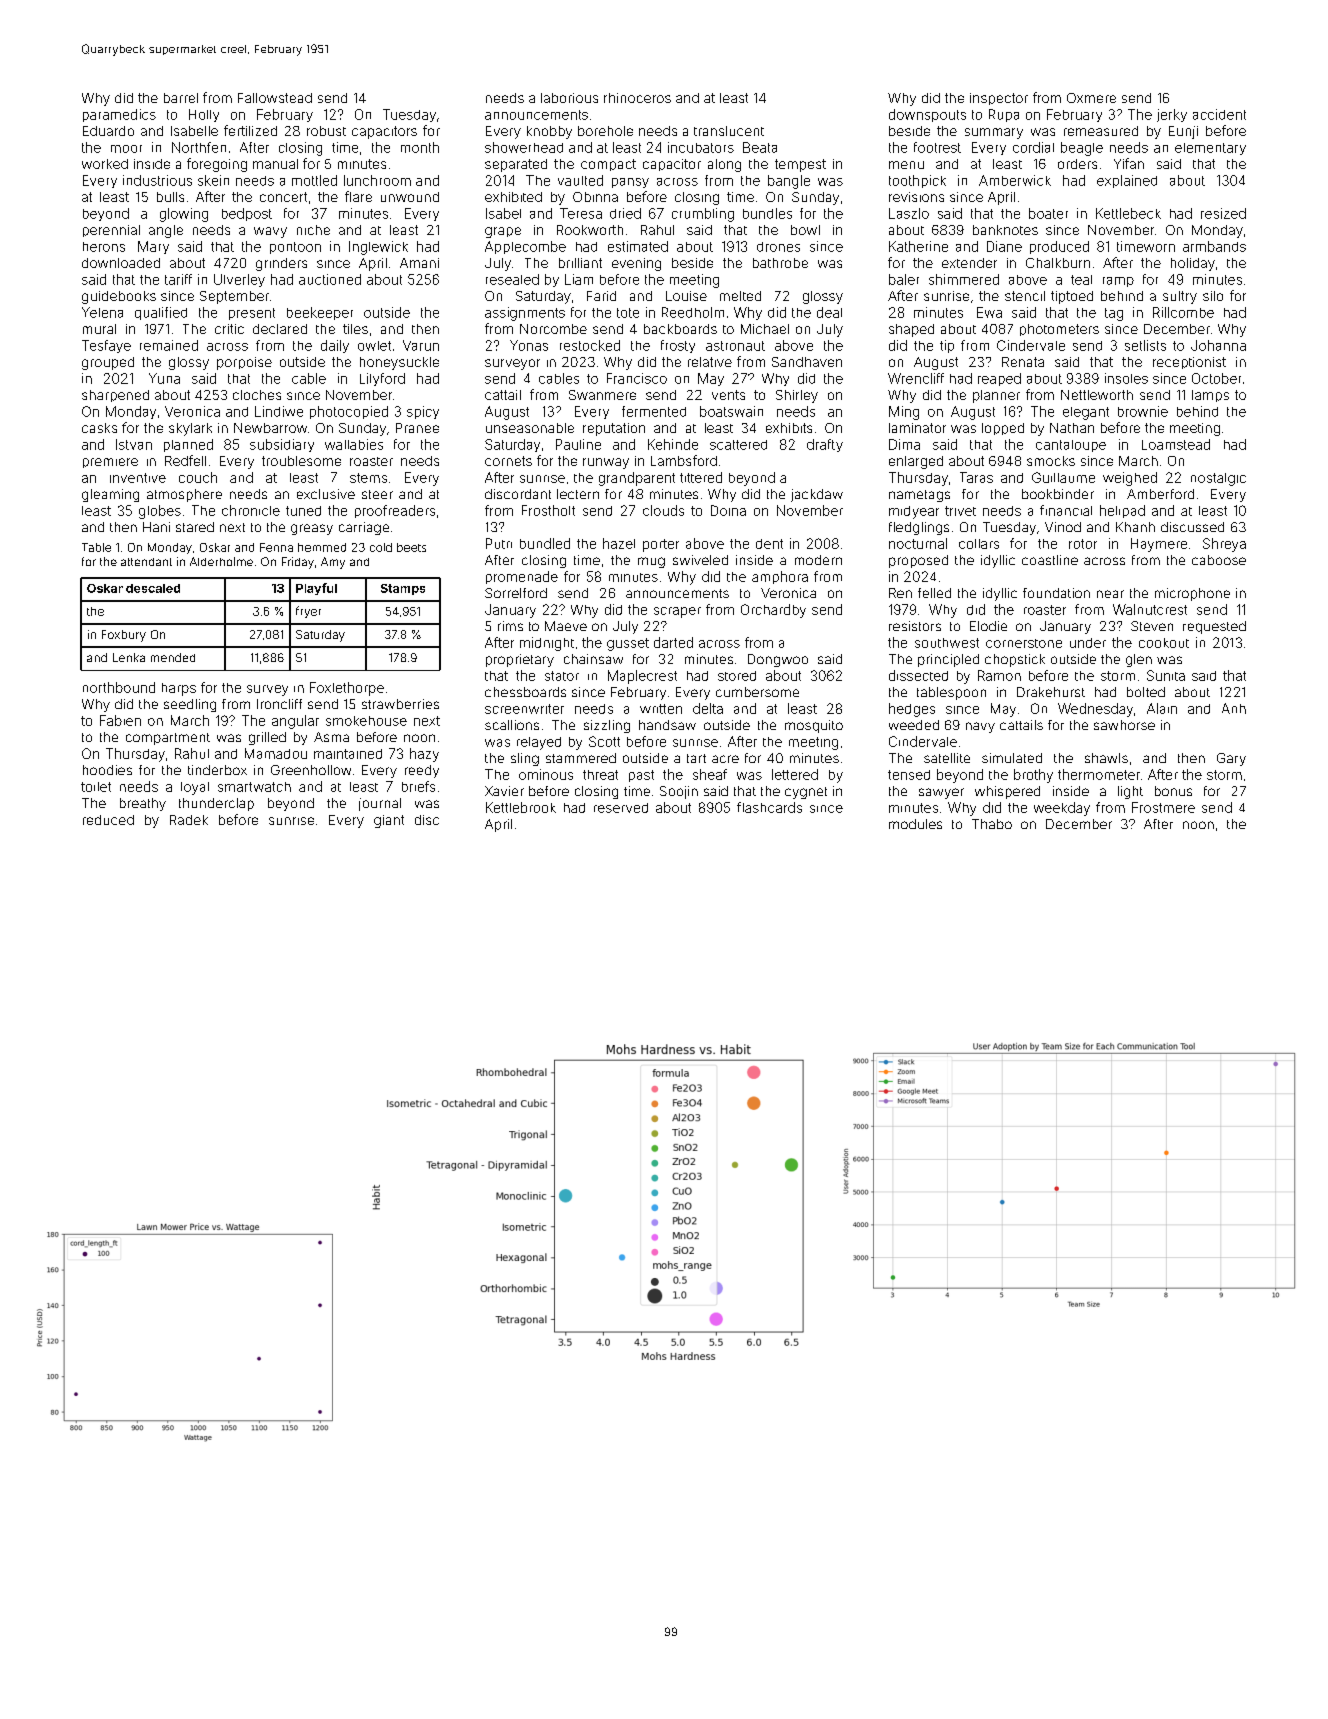 This document has height=1719, width=1328. What do you see at coordinates (1218, 479) in the document?
I see `nostalgic` at bounding box center [1218, 479].
